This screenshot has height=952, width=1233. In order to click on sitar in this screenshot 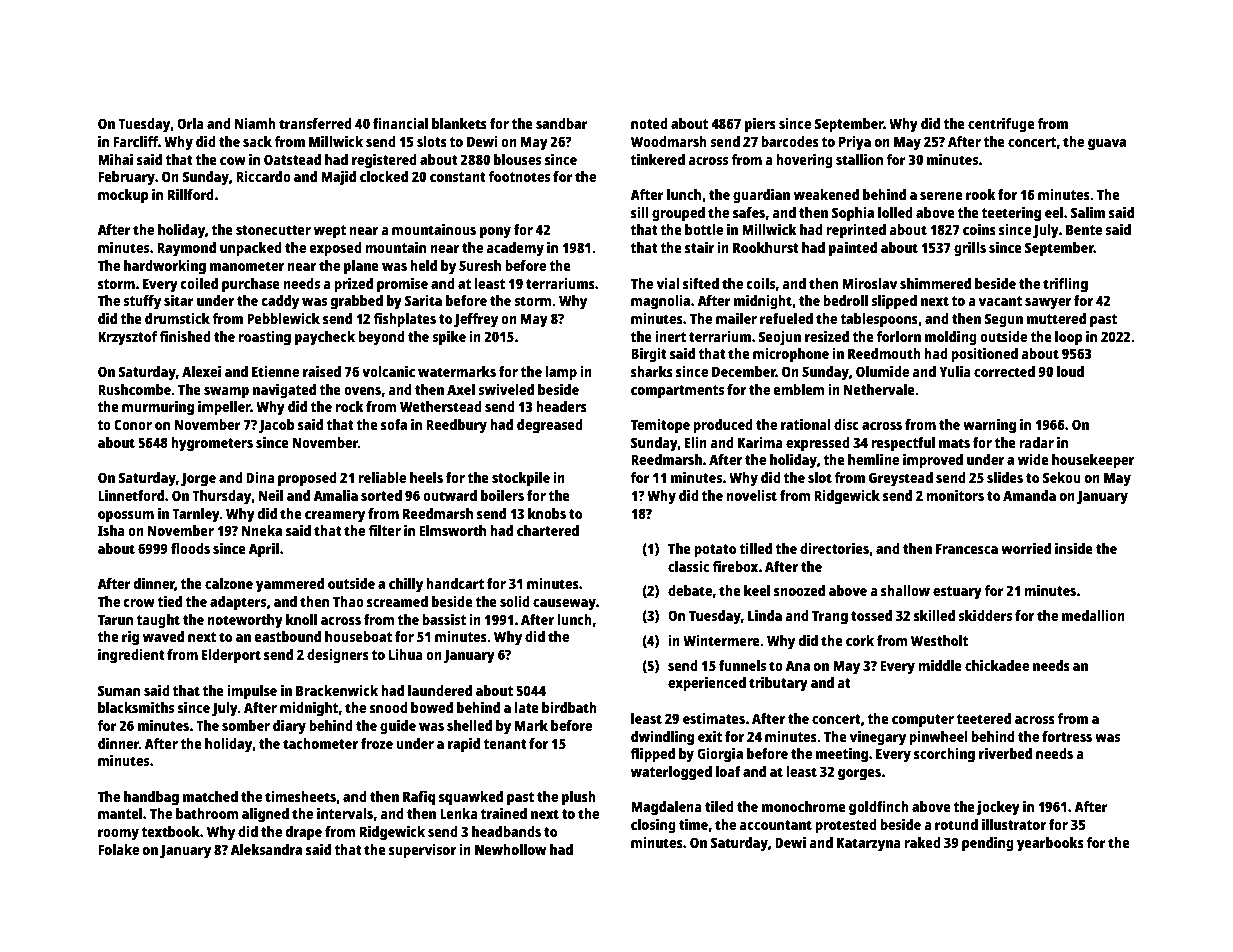, I will do `click(179, 300)`.
